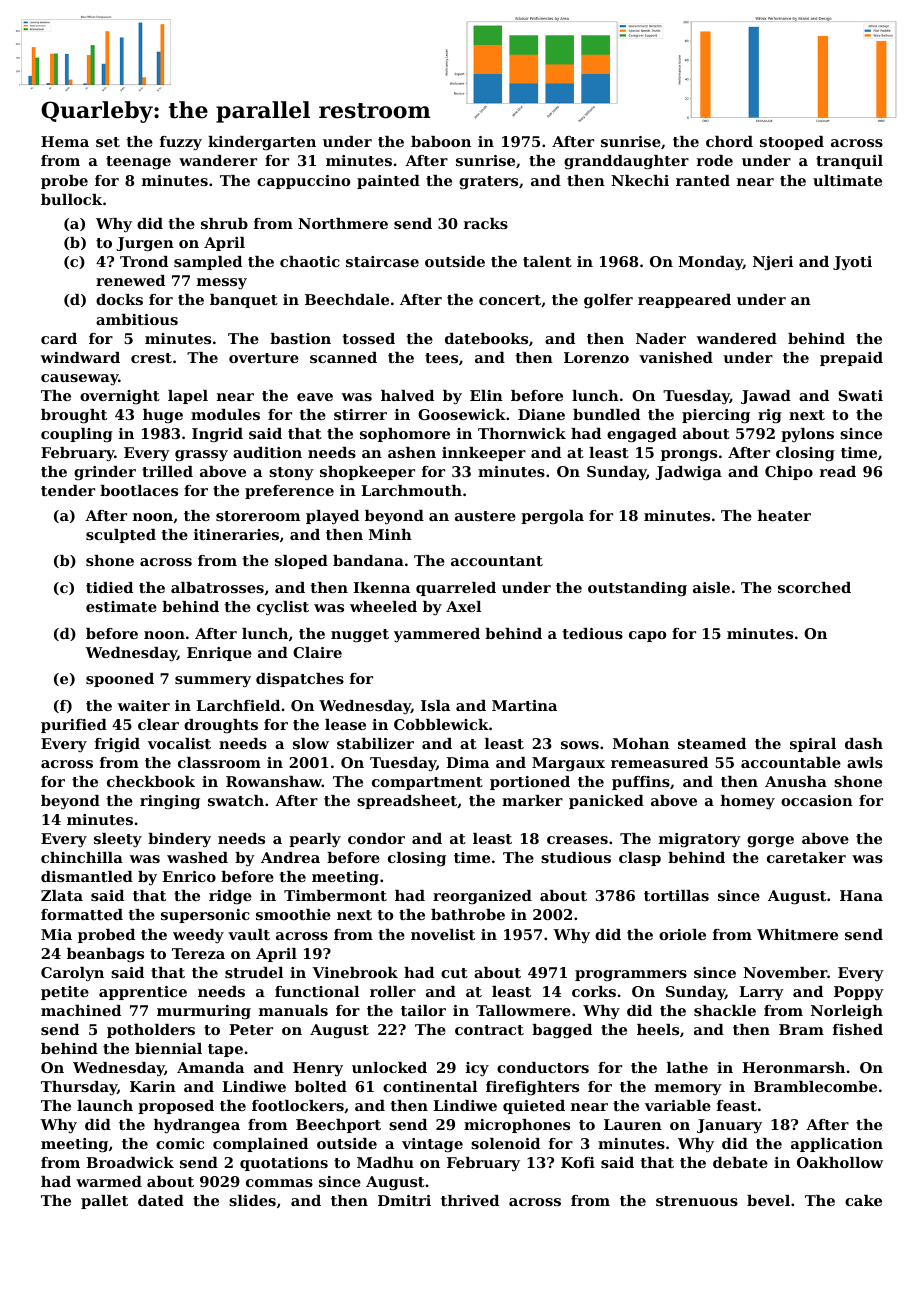  Describe the element at coordinates (606, 802) in the document. I see `panicked` at that location.
